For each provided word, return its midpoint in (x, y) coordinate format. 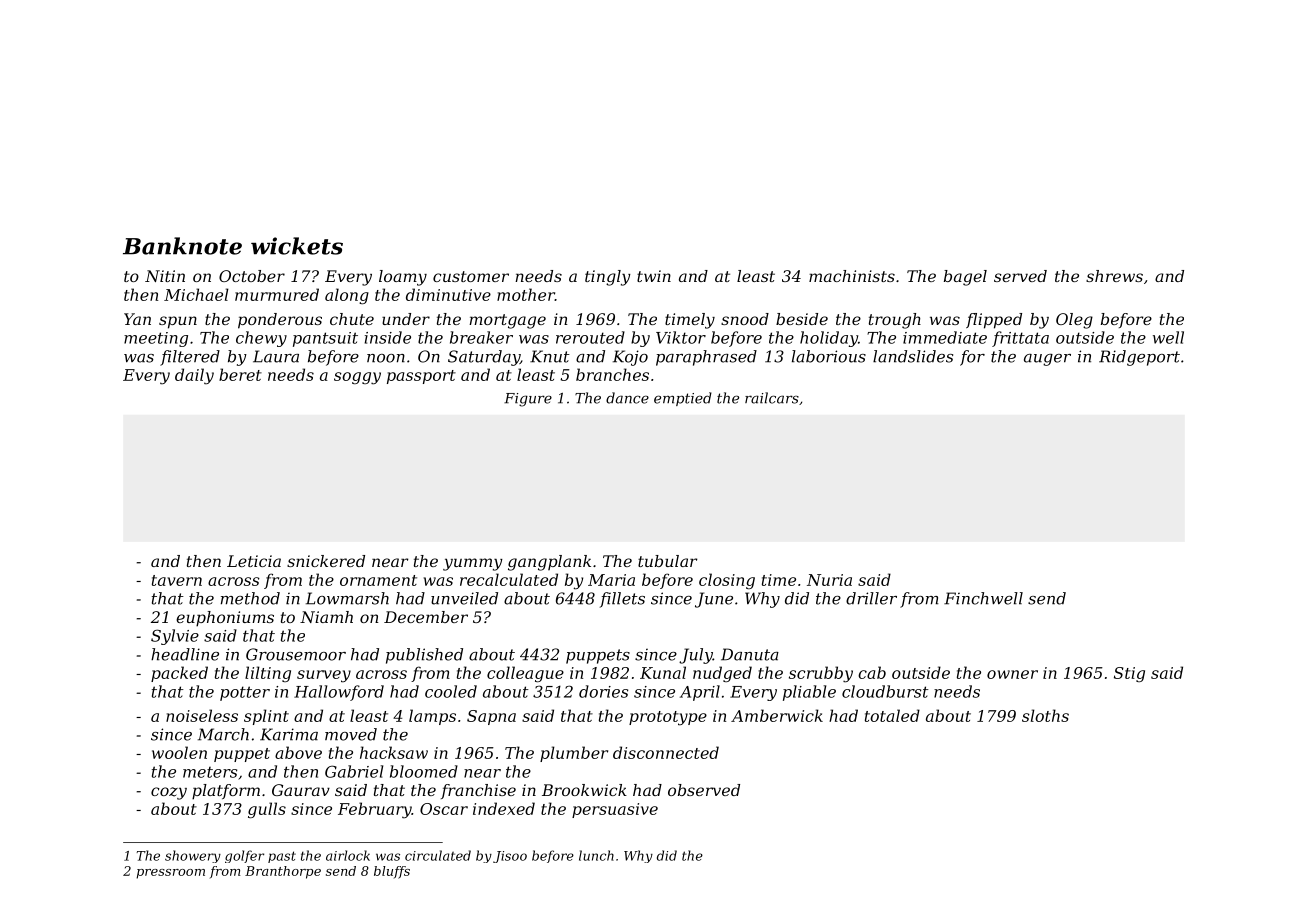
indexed (504, 808)
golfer (244, 856)
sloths (1045, 715)
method (250, 598)
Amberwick (777, 715)
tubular (667, 561)
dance (627, 398)
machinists (852, 276)
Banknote (182, 246)
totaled (892, 715)
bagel (965, 278)
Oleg (1074, 321)
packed (179, 674)
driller (871, 598)
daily (194, 376)
